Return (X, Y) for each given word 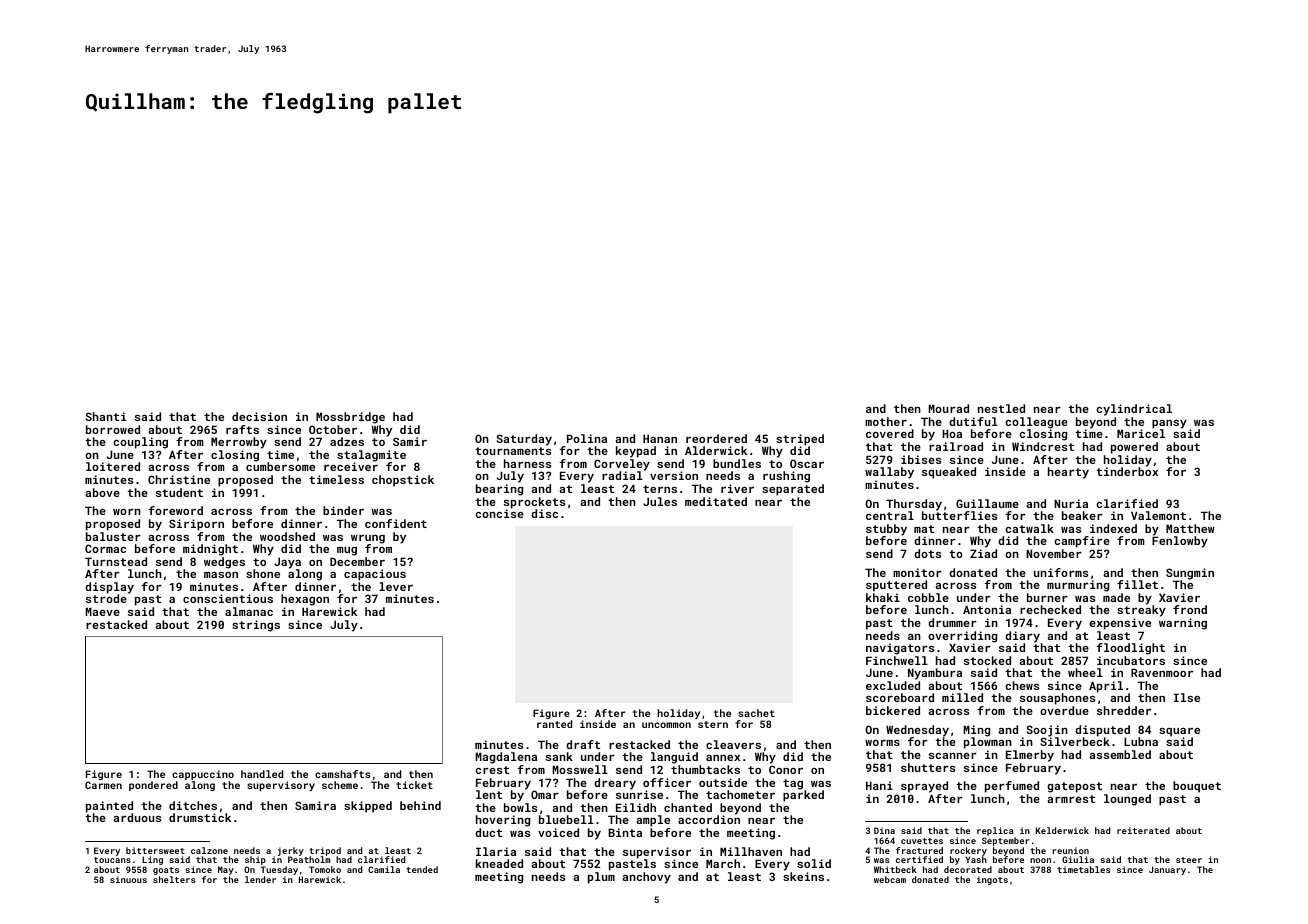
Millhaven (751, 851)
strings (256, 626)
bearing (499, 490)
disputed (1102, 731)
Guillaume (987, 503)
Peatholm (309, 860)
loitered (113, 466)
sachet (756, 713)
